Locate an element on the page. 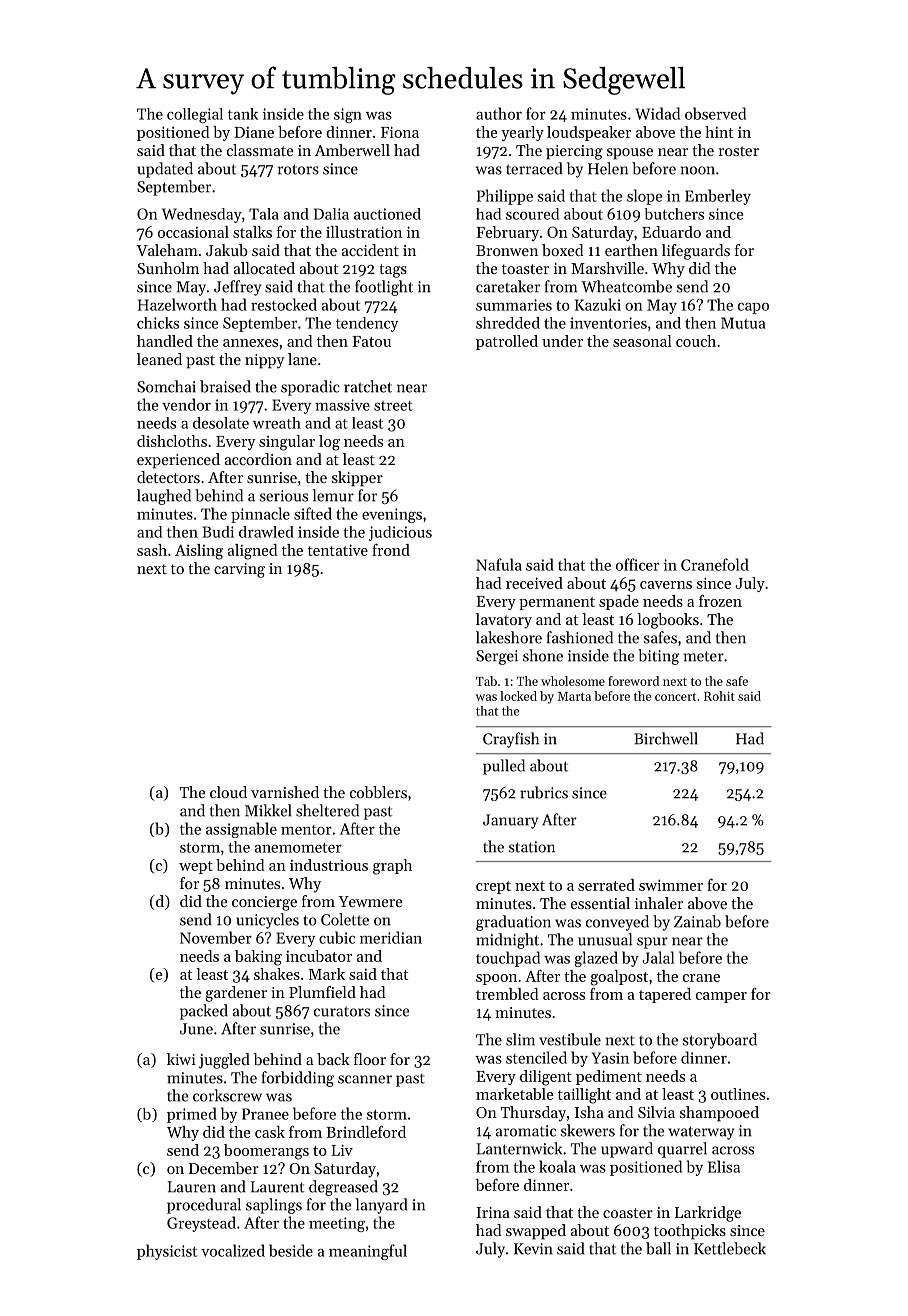 The height and width of the document is (1316, 908). collegial is located at coordinates (195, 115).
